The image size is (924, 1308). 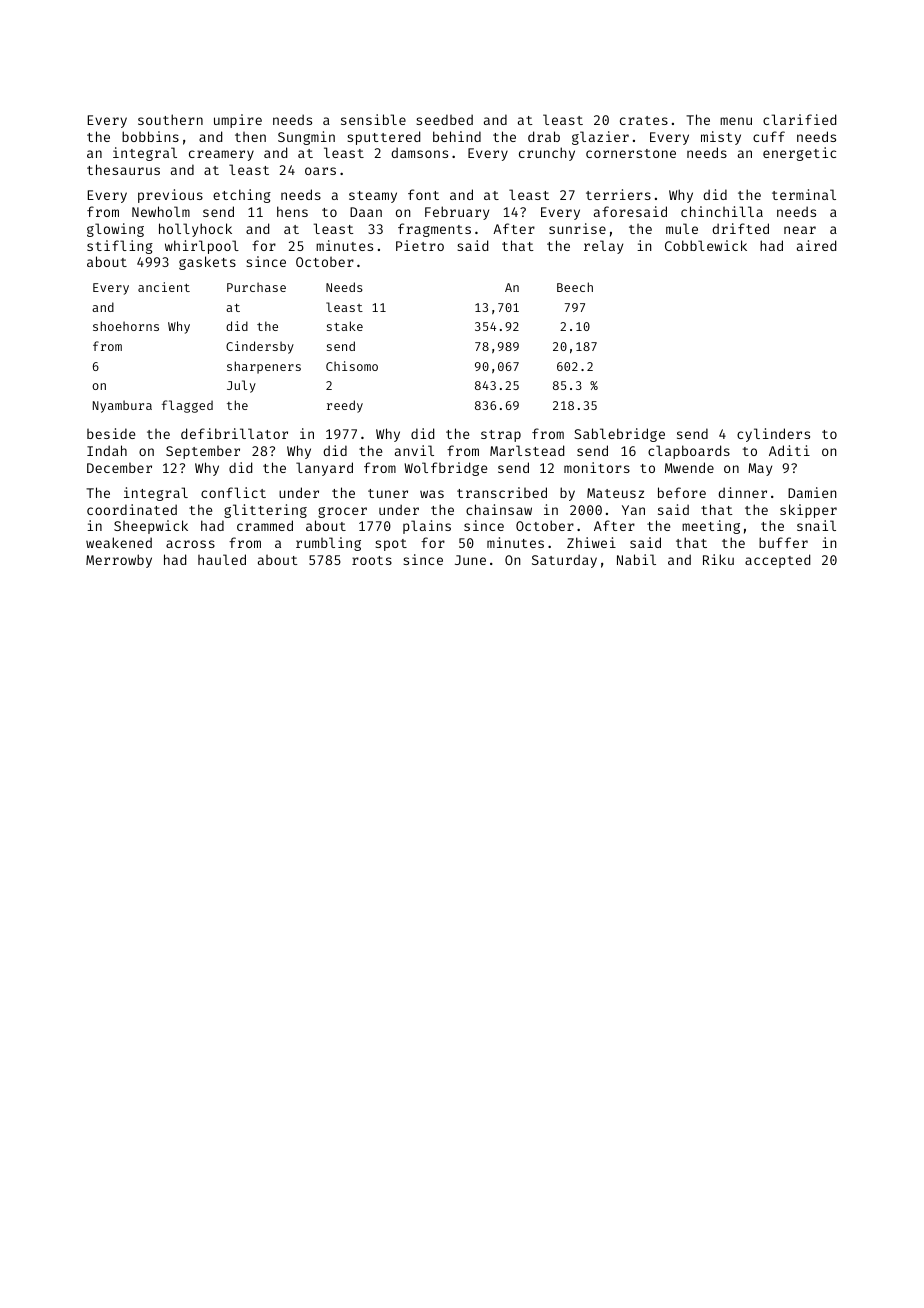 I want to click on whirlpool, so click(x=202, y=247).
